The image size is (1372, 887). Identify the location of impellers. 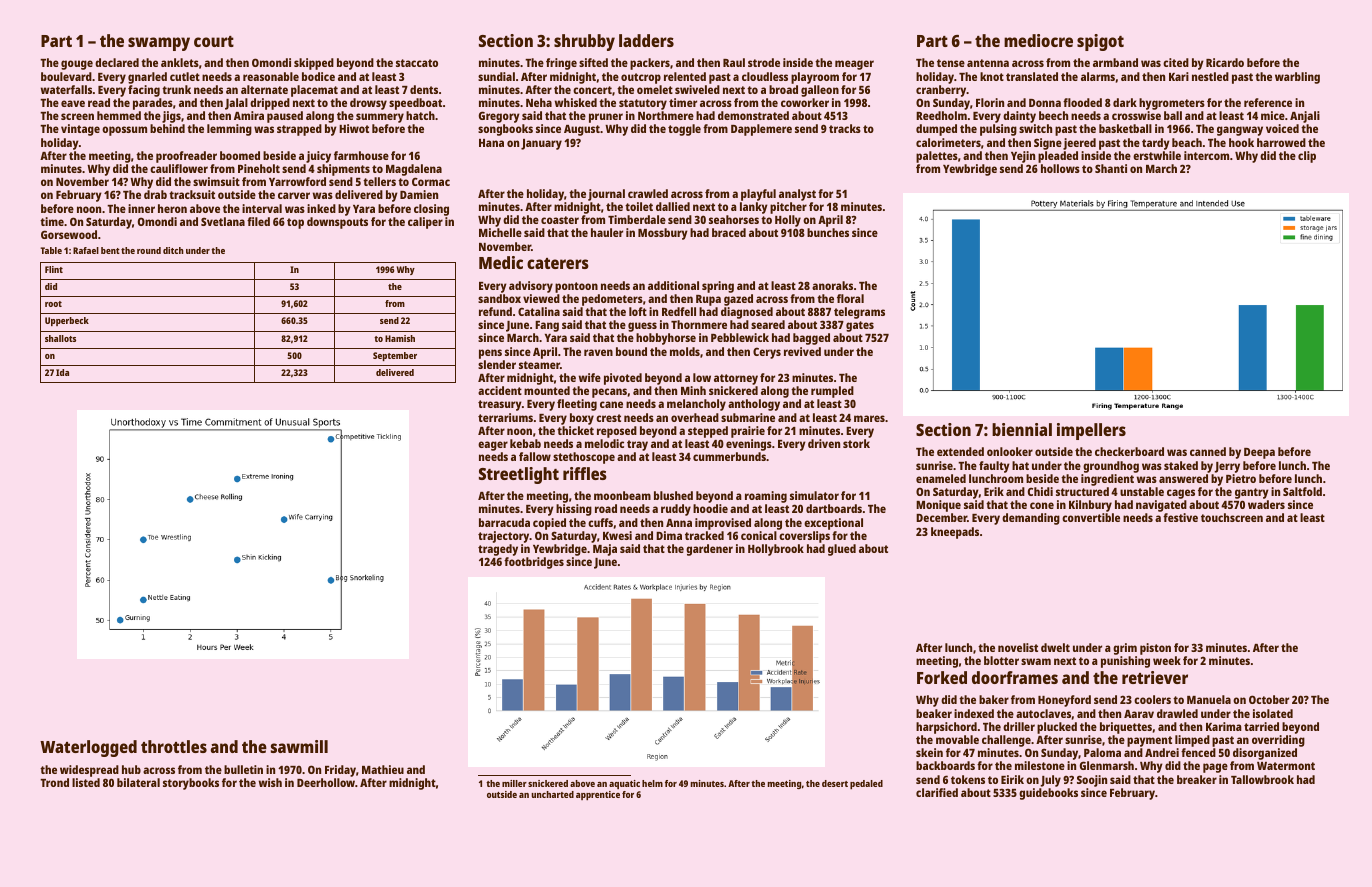
(1091, 431).
